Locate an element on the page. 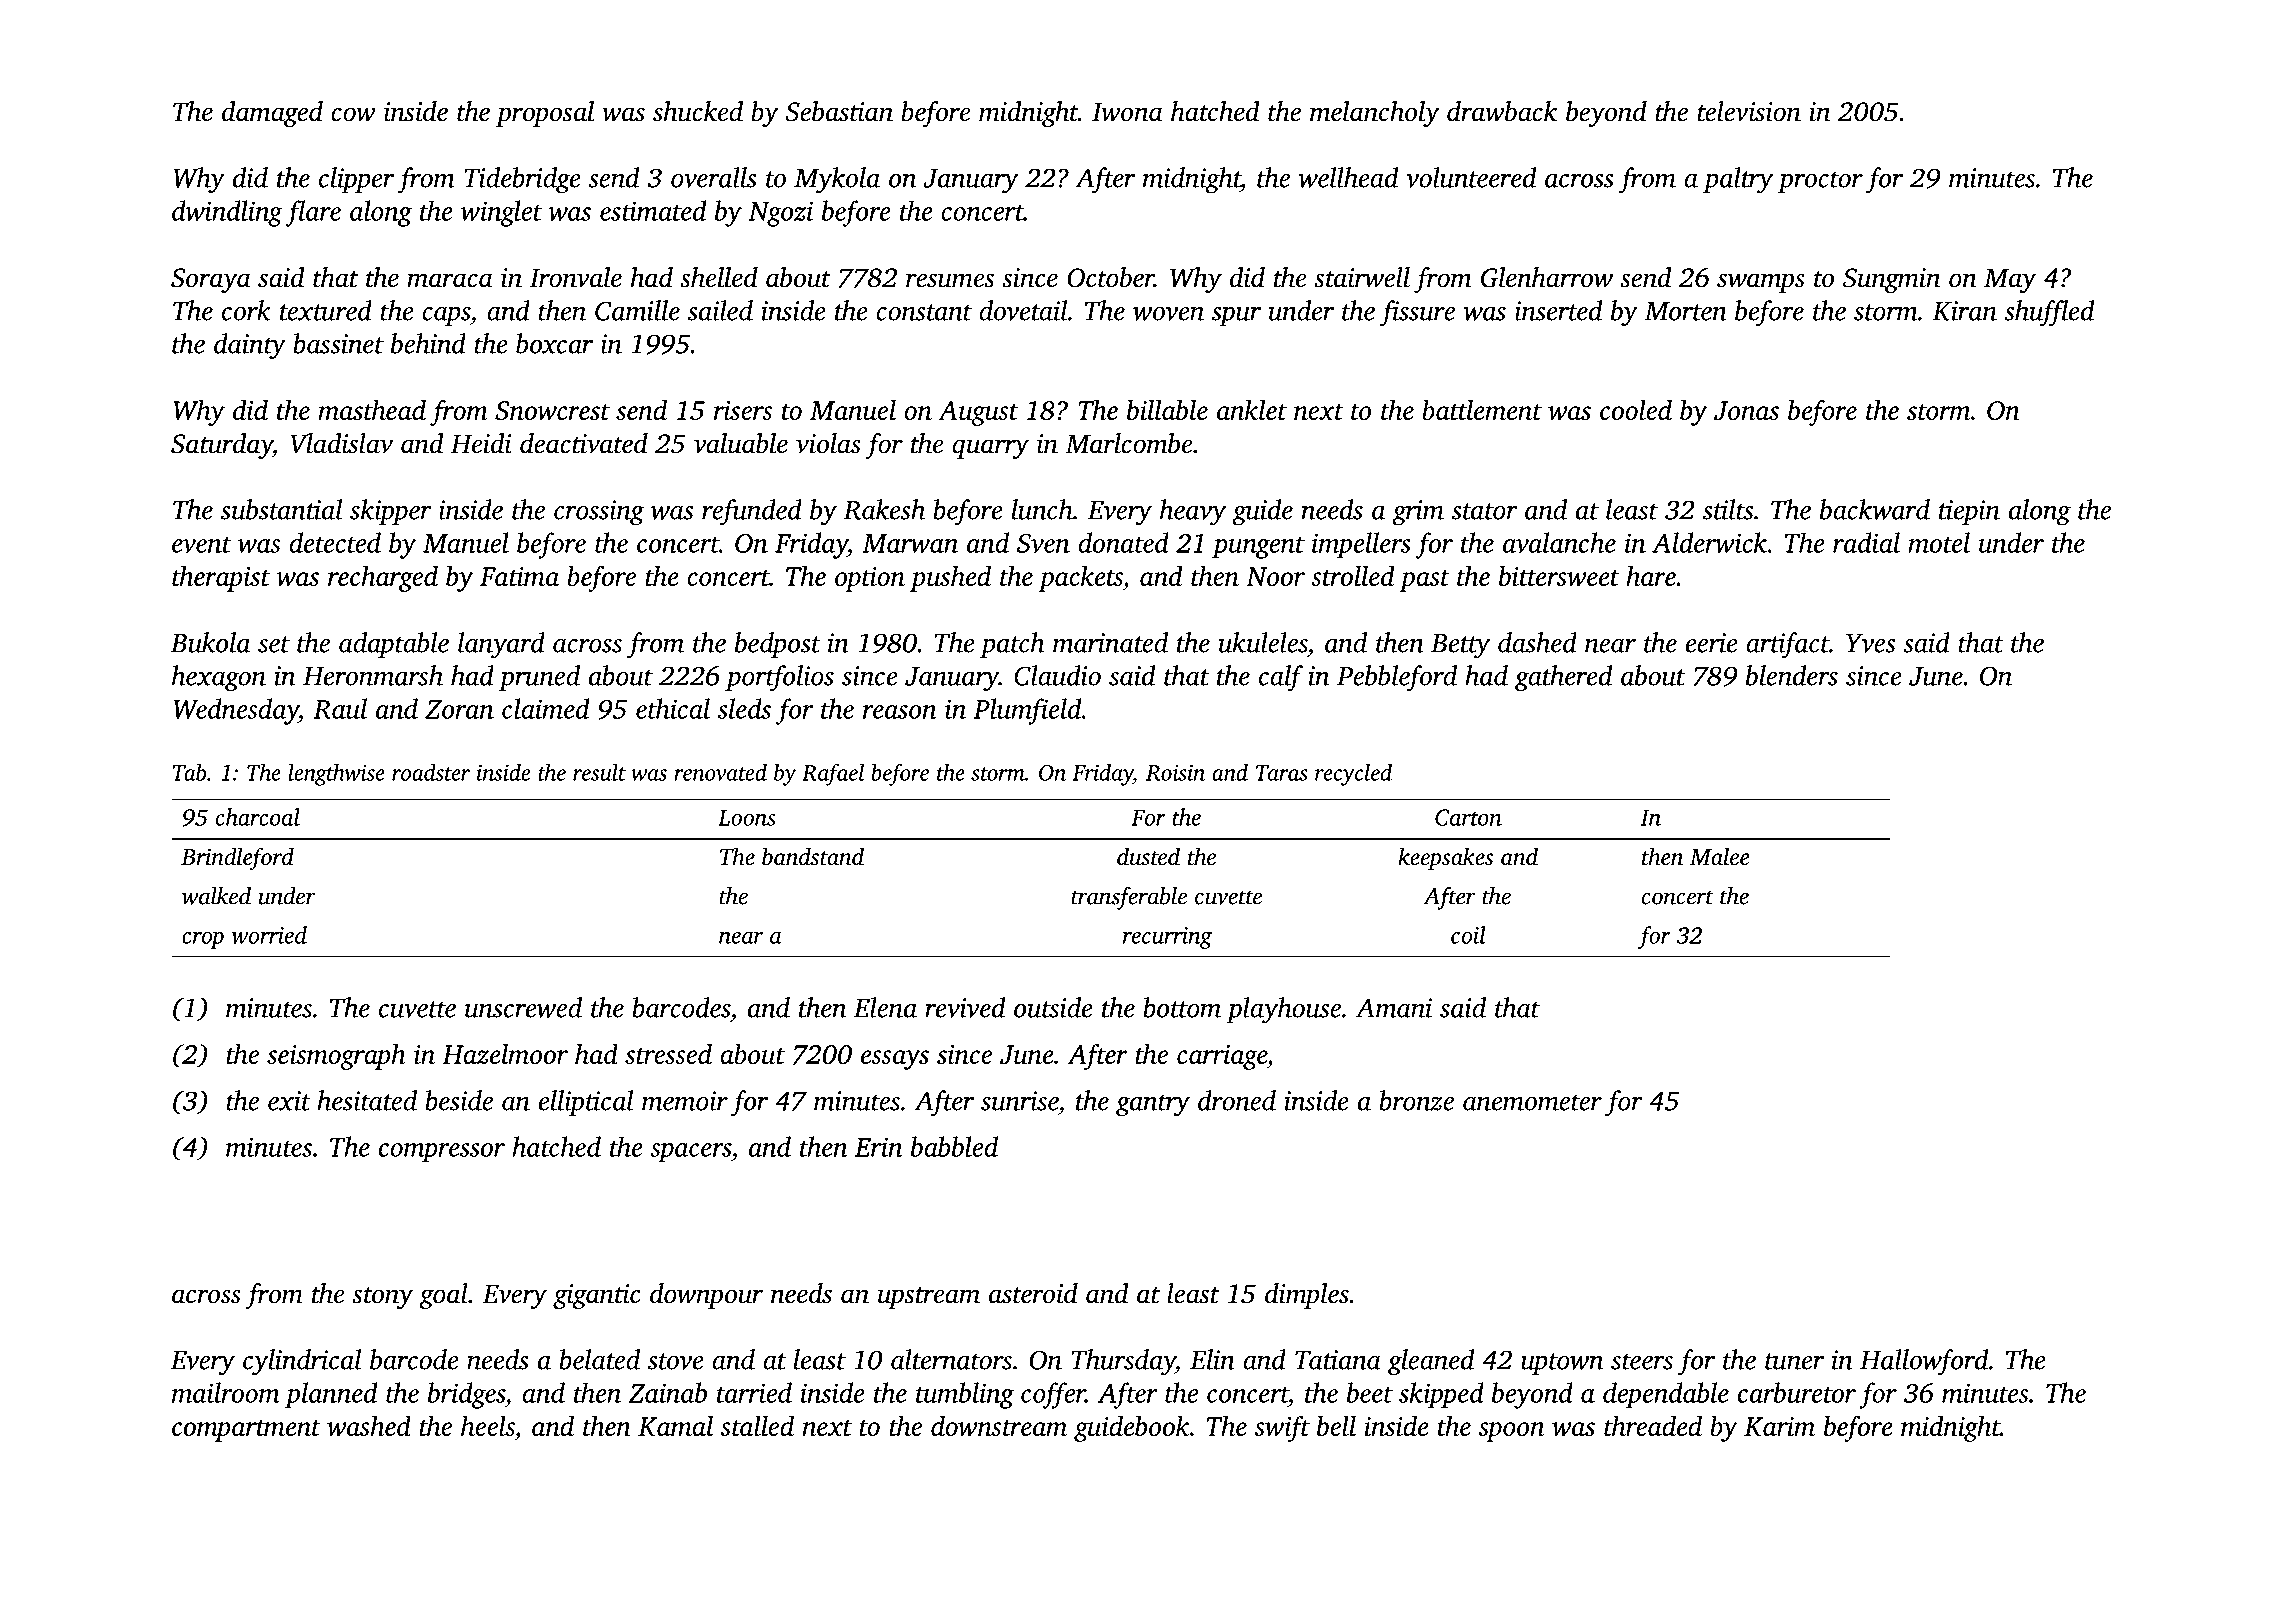 The width and height of the image is (2292, 1620). worried is located at coordinates (269, 935).
